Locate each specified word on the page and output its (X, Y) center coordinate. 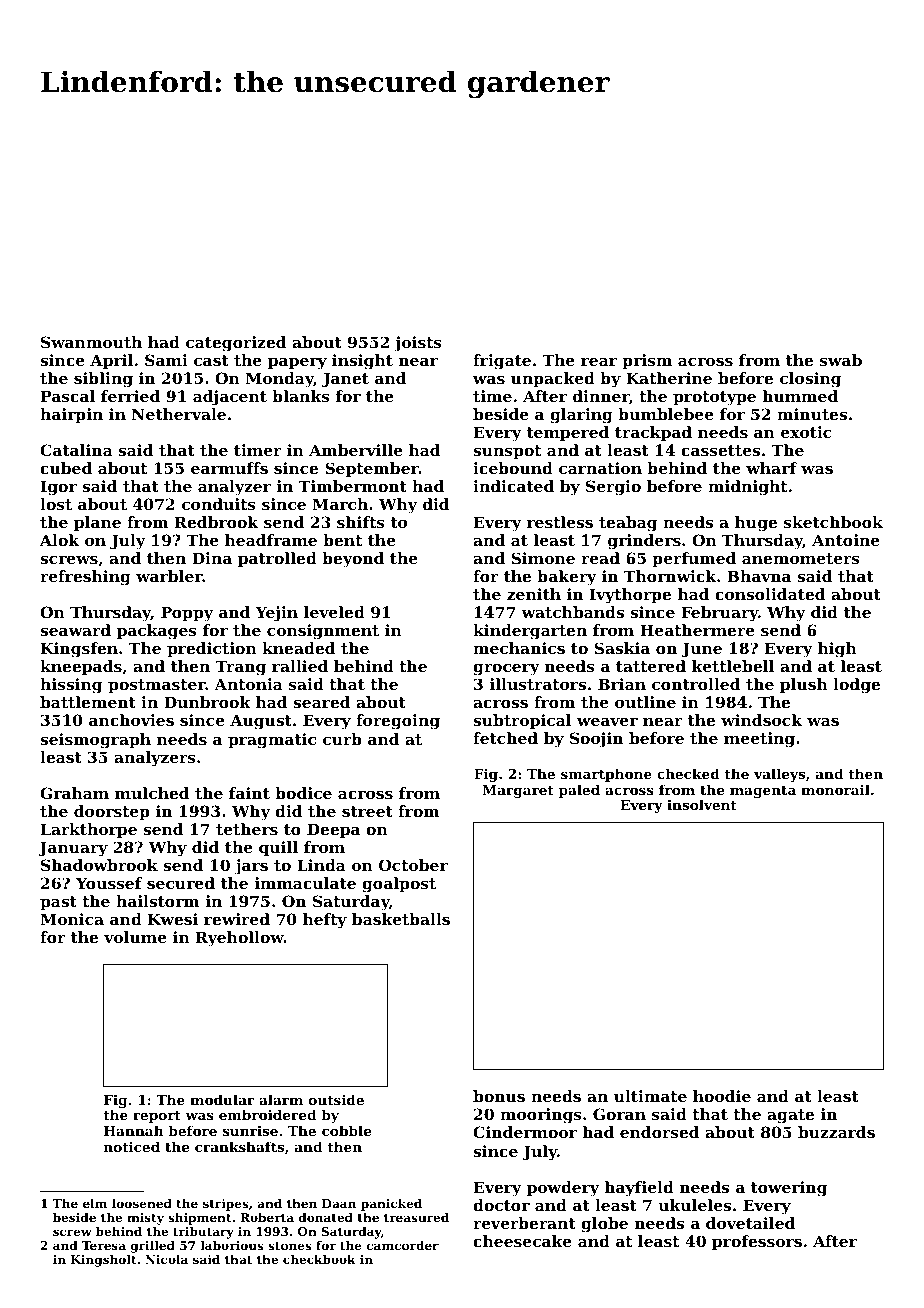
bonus (499, 1096)
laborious (232, 1245)
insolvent (702, 804)
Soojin (596, 740)
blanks (301, 396)
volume (135, 937)
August (261, 722)
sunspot (507, 452)
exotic (806, 432)
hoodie (722, 1096)
